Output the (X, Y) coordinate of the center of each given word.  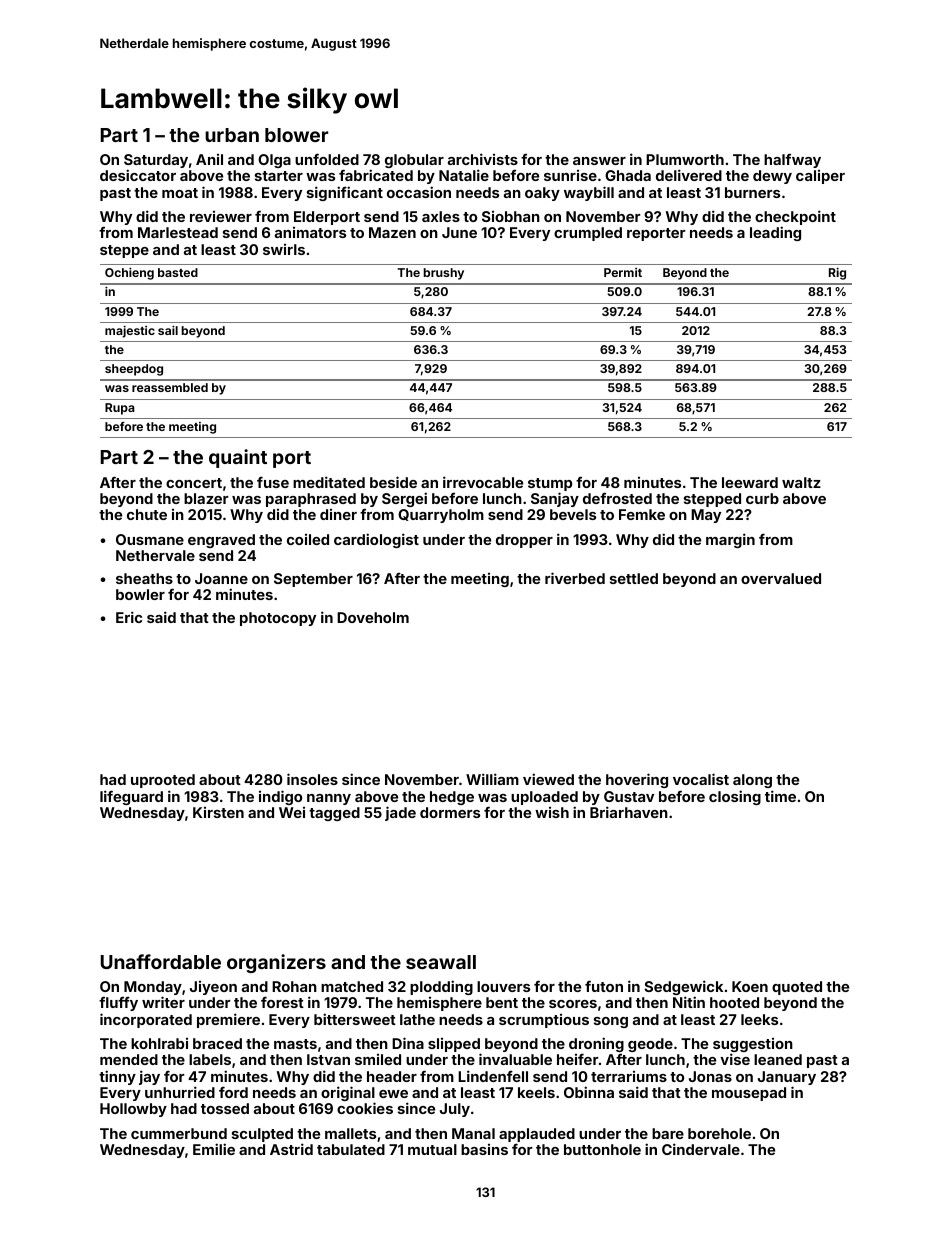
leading (775, 234)
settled (634, 578)
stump (550, 484)
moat (180, 193)
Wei (292, 812)
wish (552, 812)
